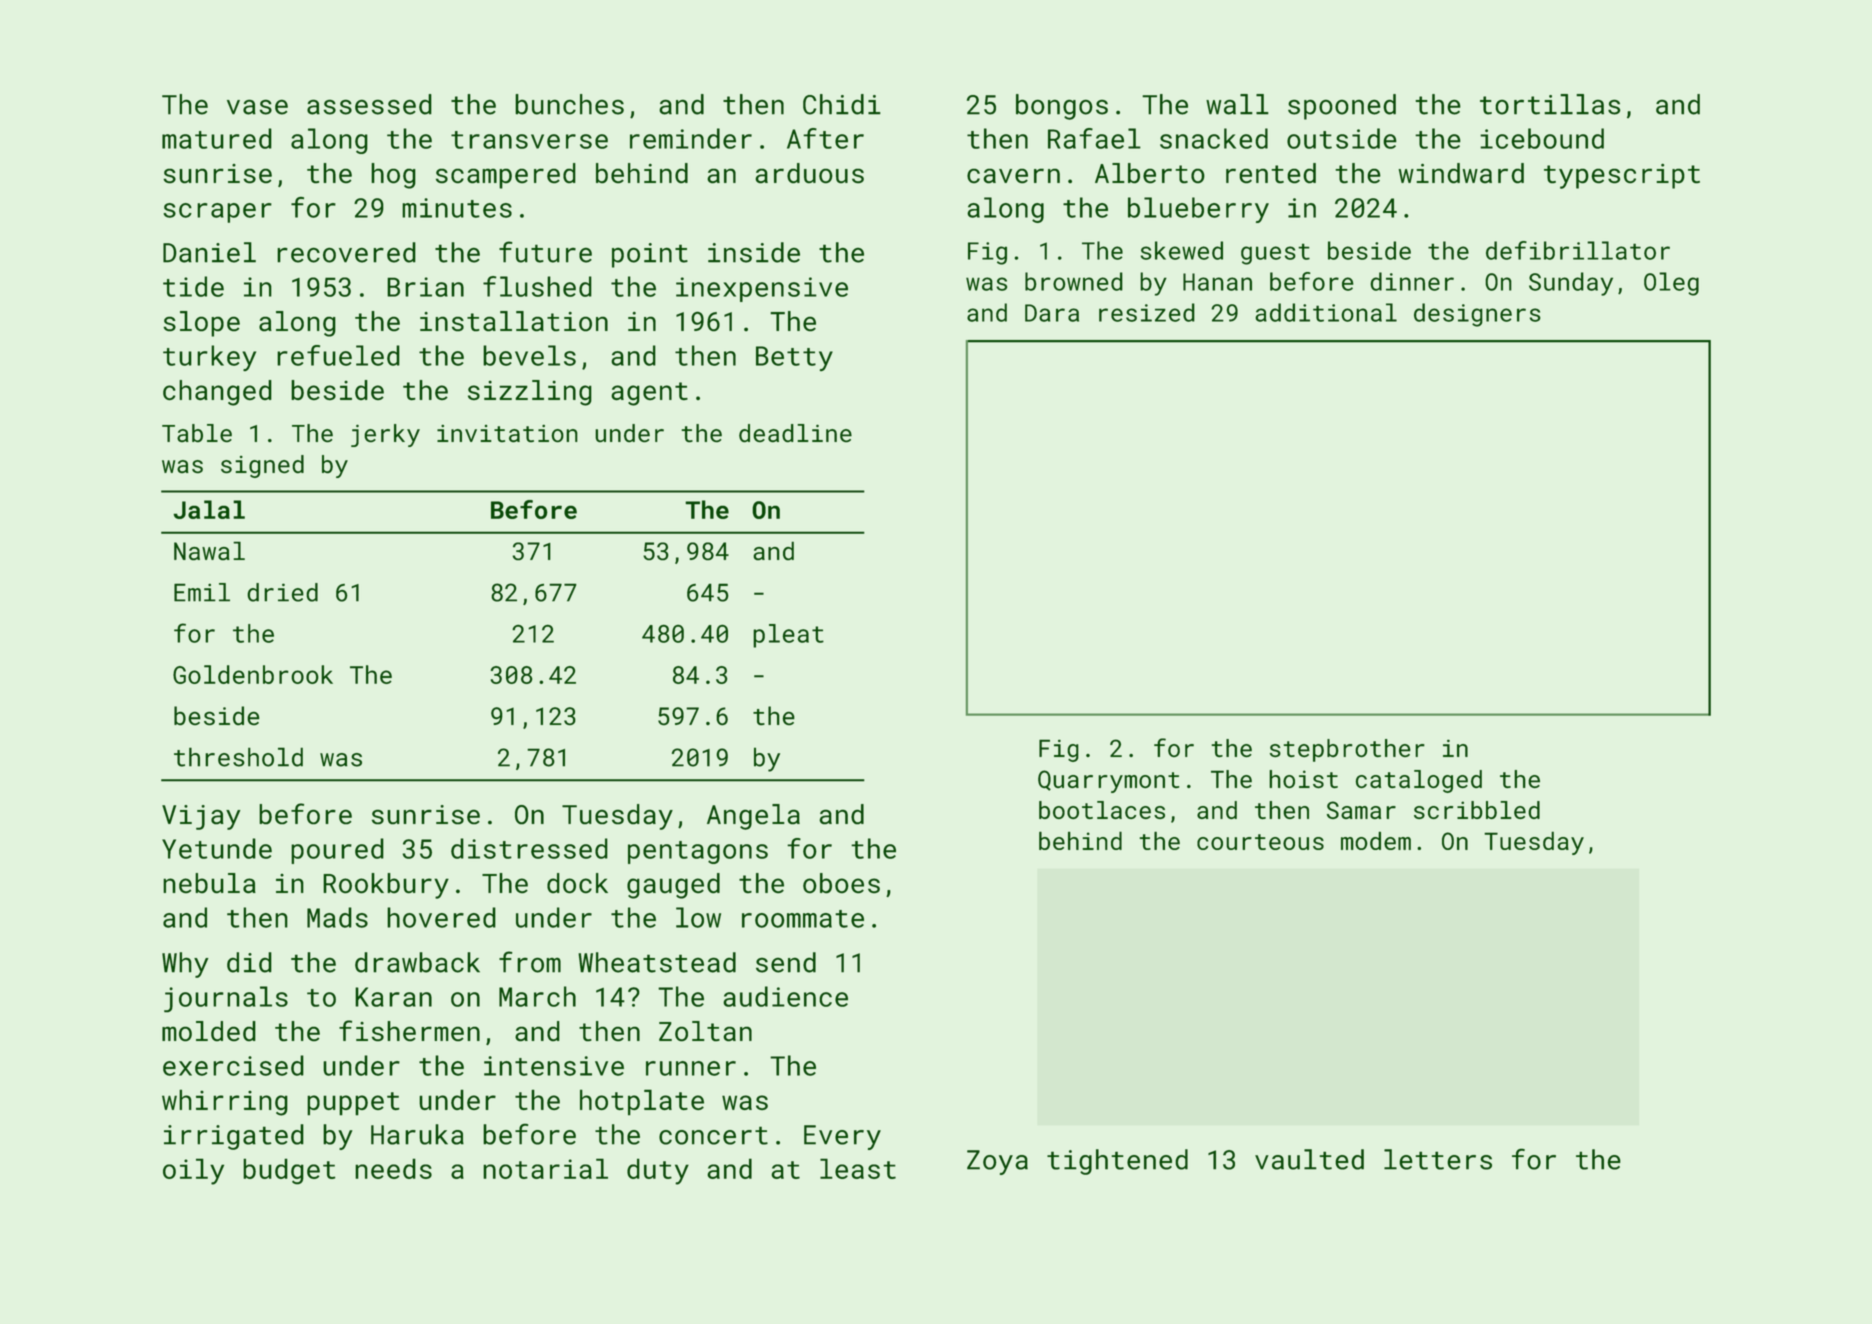 This screenshot has height=1324, width=1872. Describe the element at coordinates (393, 1168) in the screenshot. I see `needs` at that location.
